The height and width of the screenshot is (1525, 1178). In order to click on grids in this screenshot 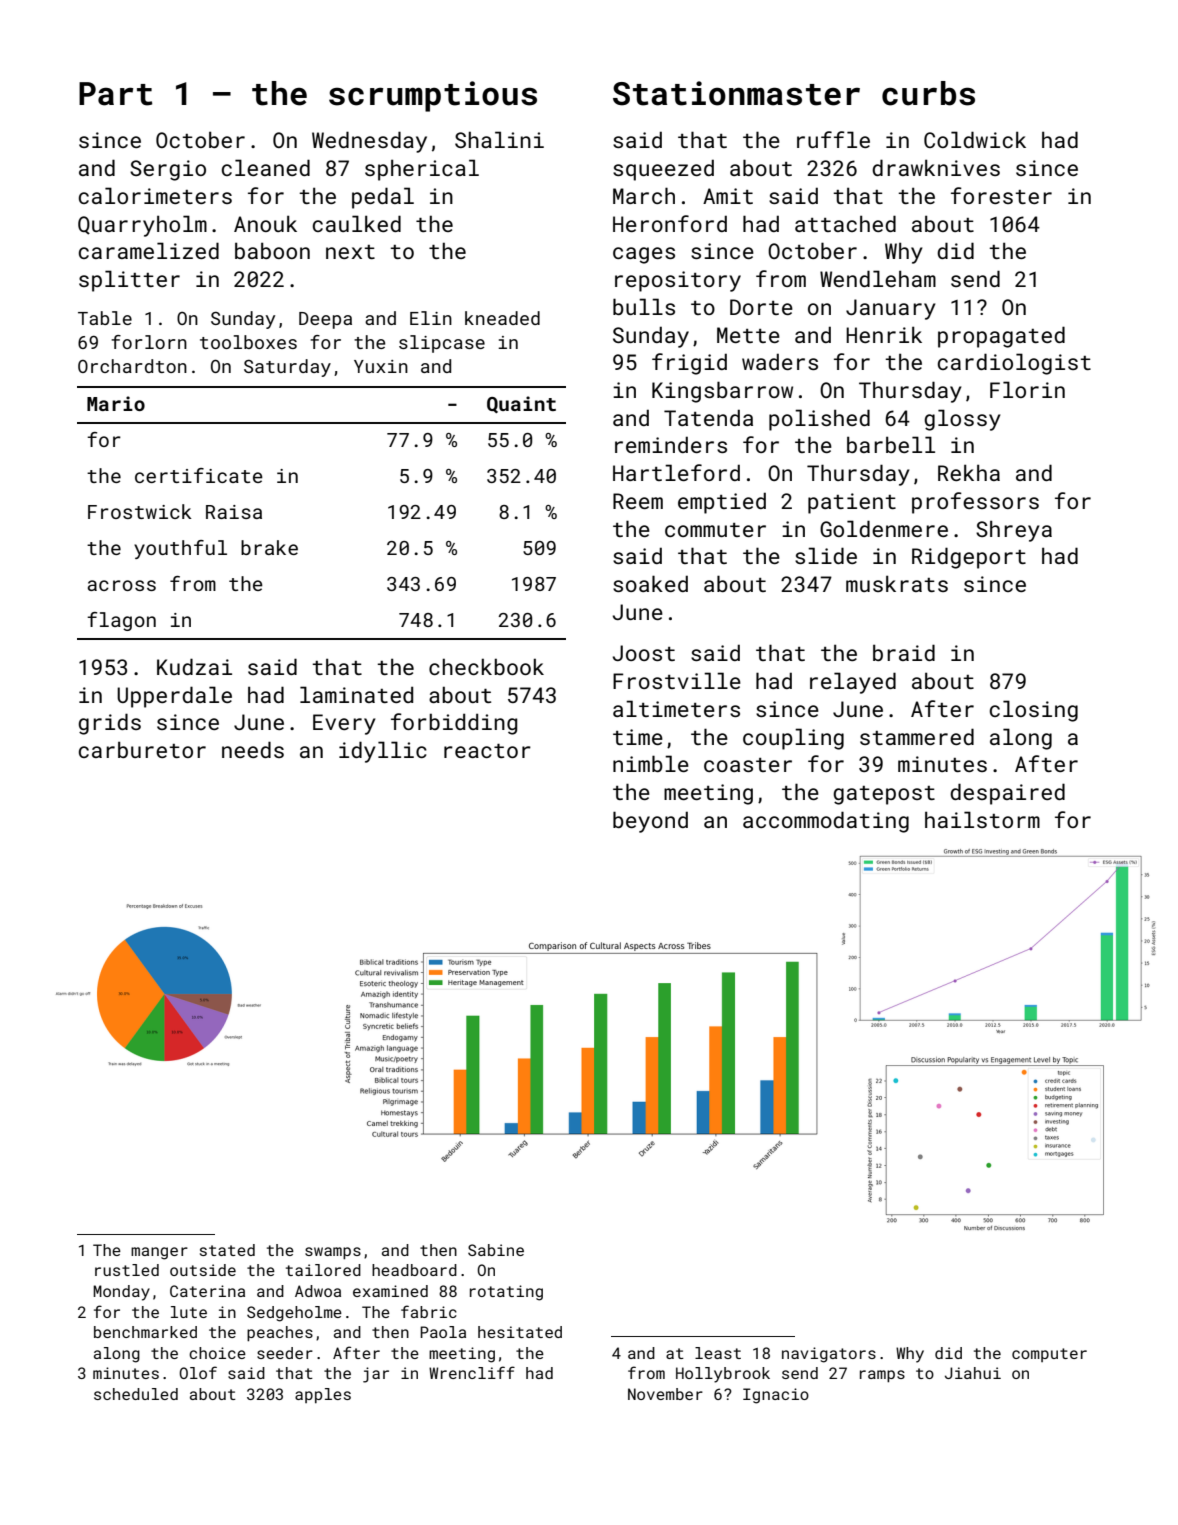, I will do `click(109, 724)`.
